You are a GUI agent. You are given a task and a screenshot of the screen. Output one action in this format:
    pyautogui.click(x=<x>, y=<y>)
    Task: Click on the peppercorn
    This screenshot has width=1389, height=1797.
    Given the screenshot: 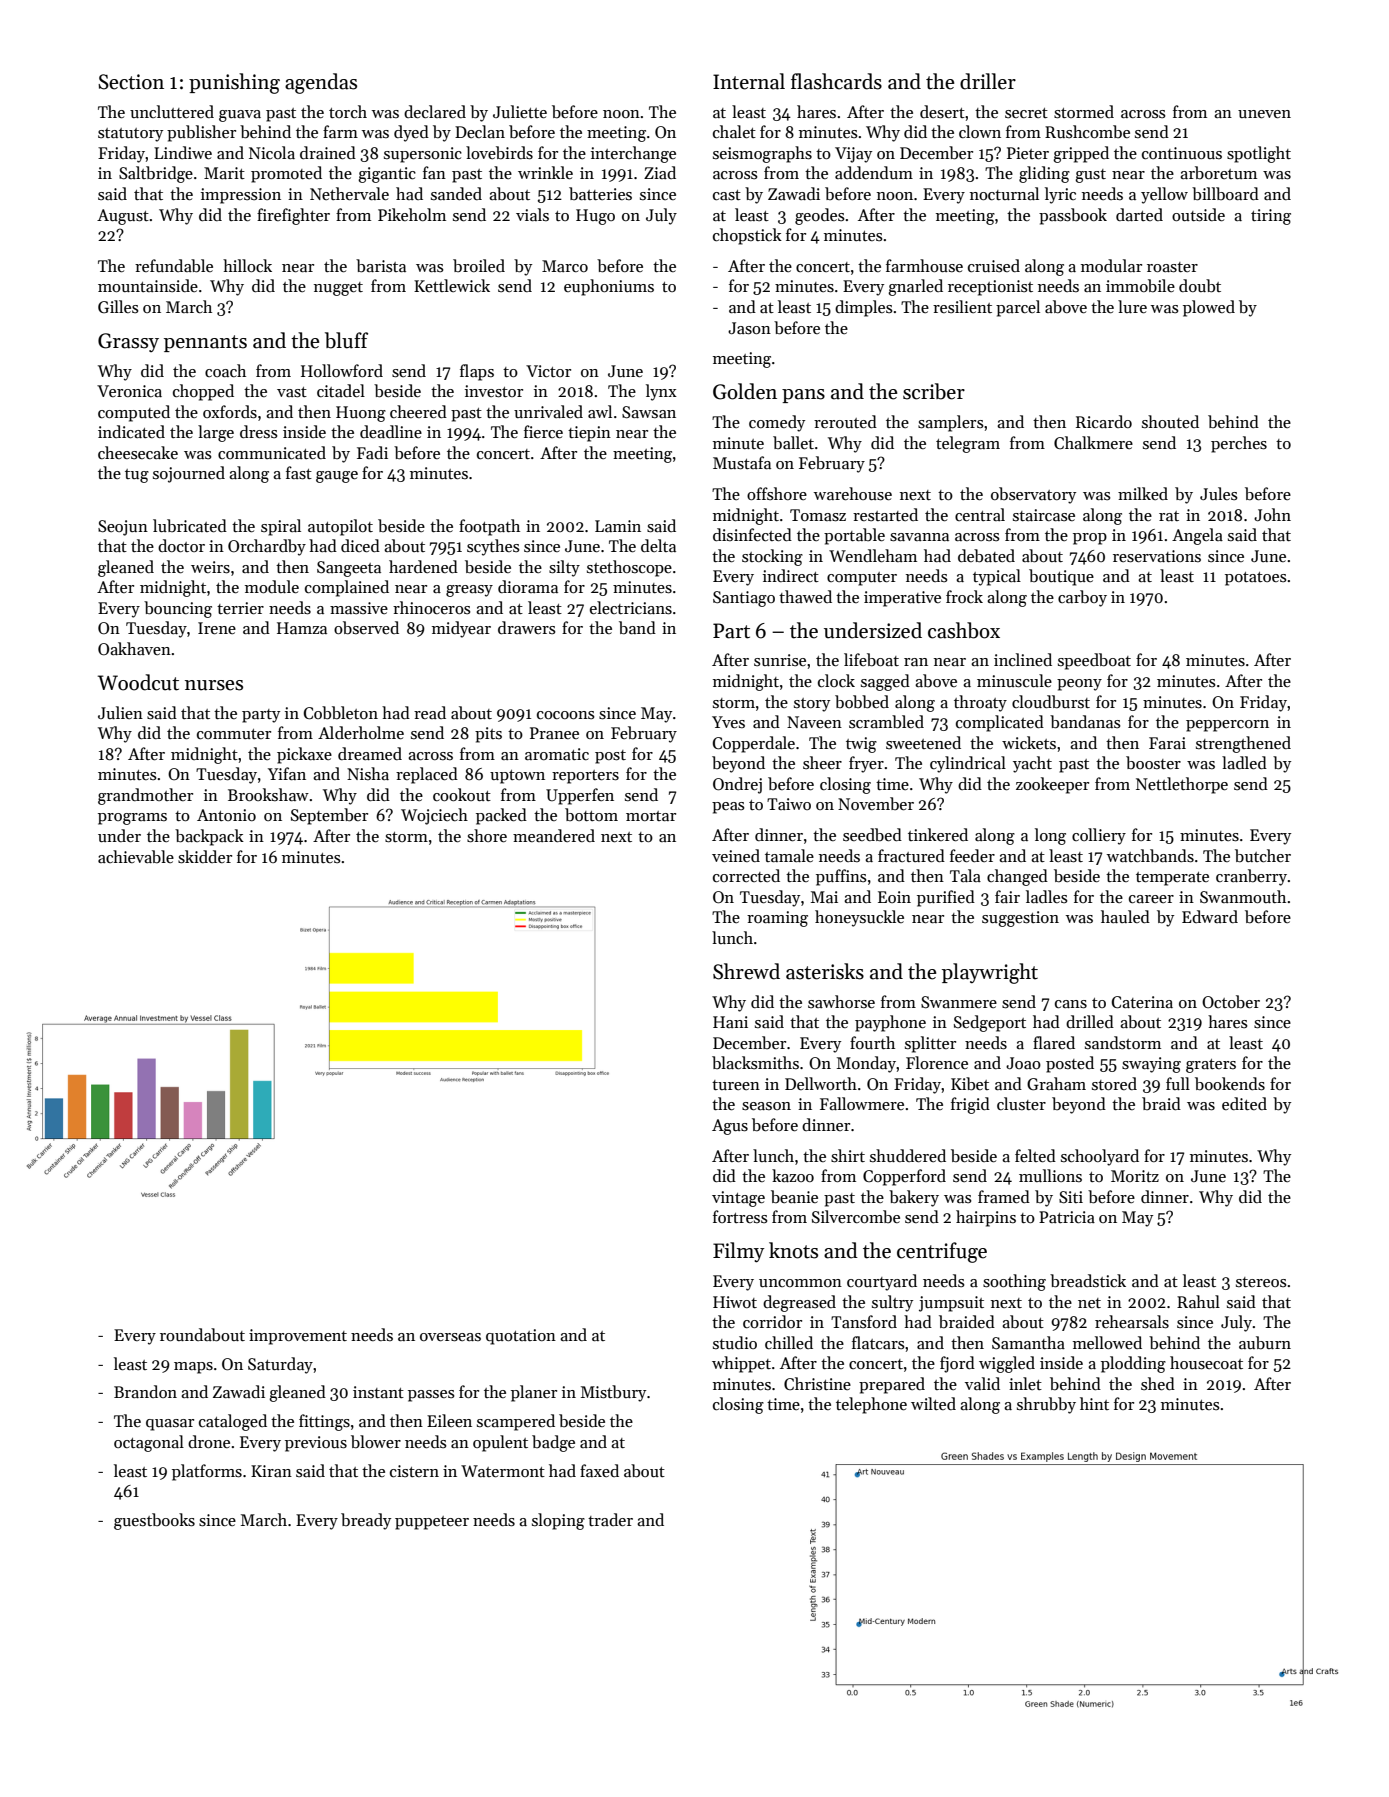 What is the action you would take?
    pyautogui.click(x=1227, y=726)
